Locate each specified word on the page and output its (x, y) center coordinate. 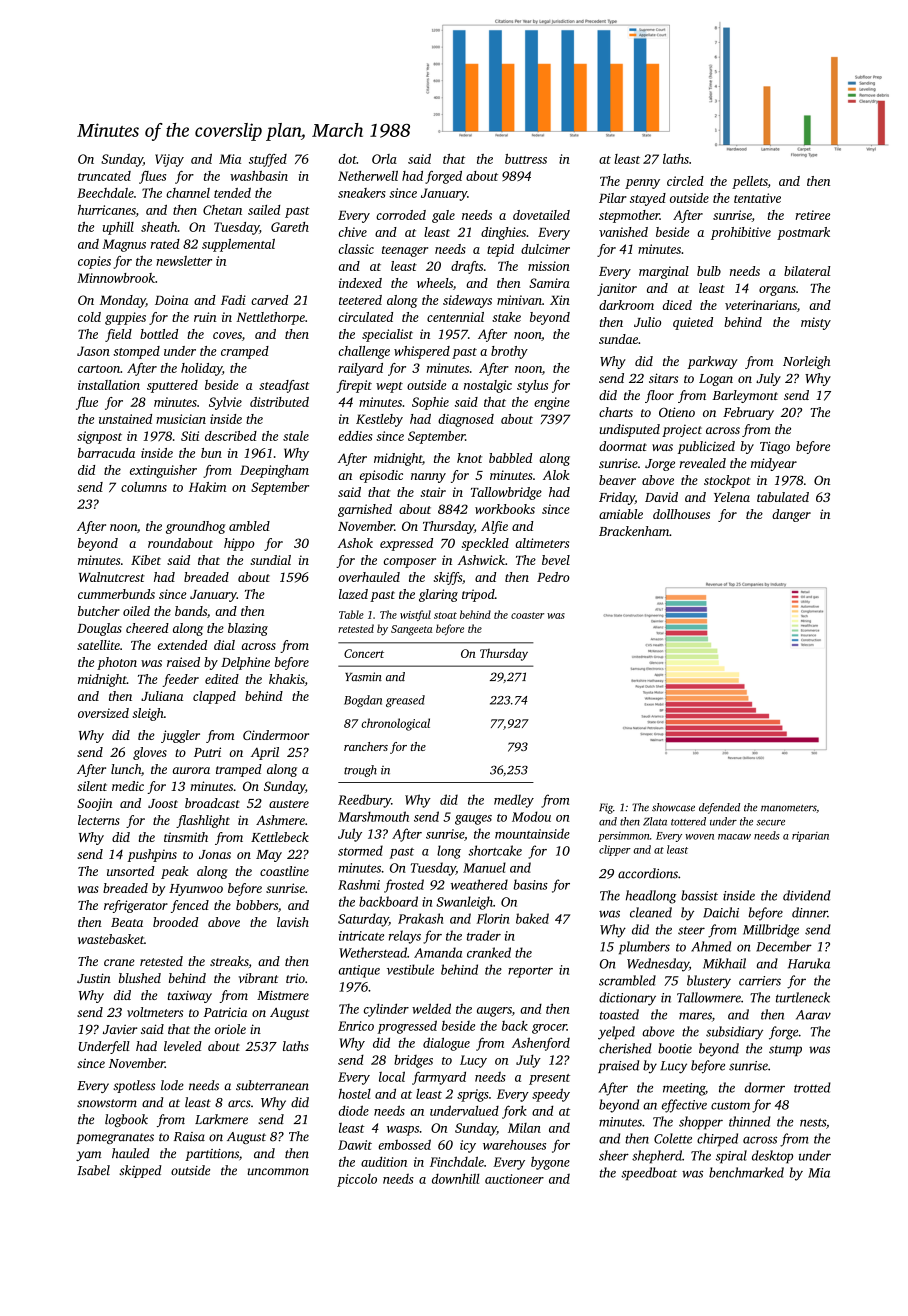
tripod (478, 595)
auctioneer (514, 1179)
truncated (104, 176)
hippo (239, 544)
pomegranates (115, 1138)
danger (791, 515)
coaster (527, 615)
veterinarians (761, 305)
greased (405, 701)
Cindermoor (276, 735)
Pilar (613, 198)
